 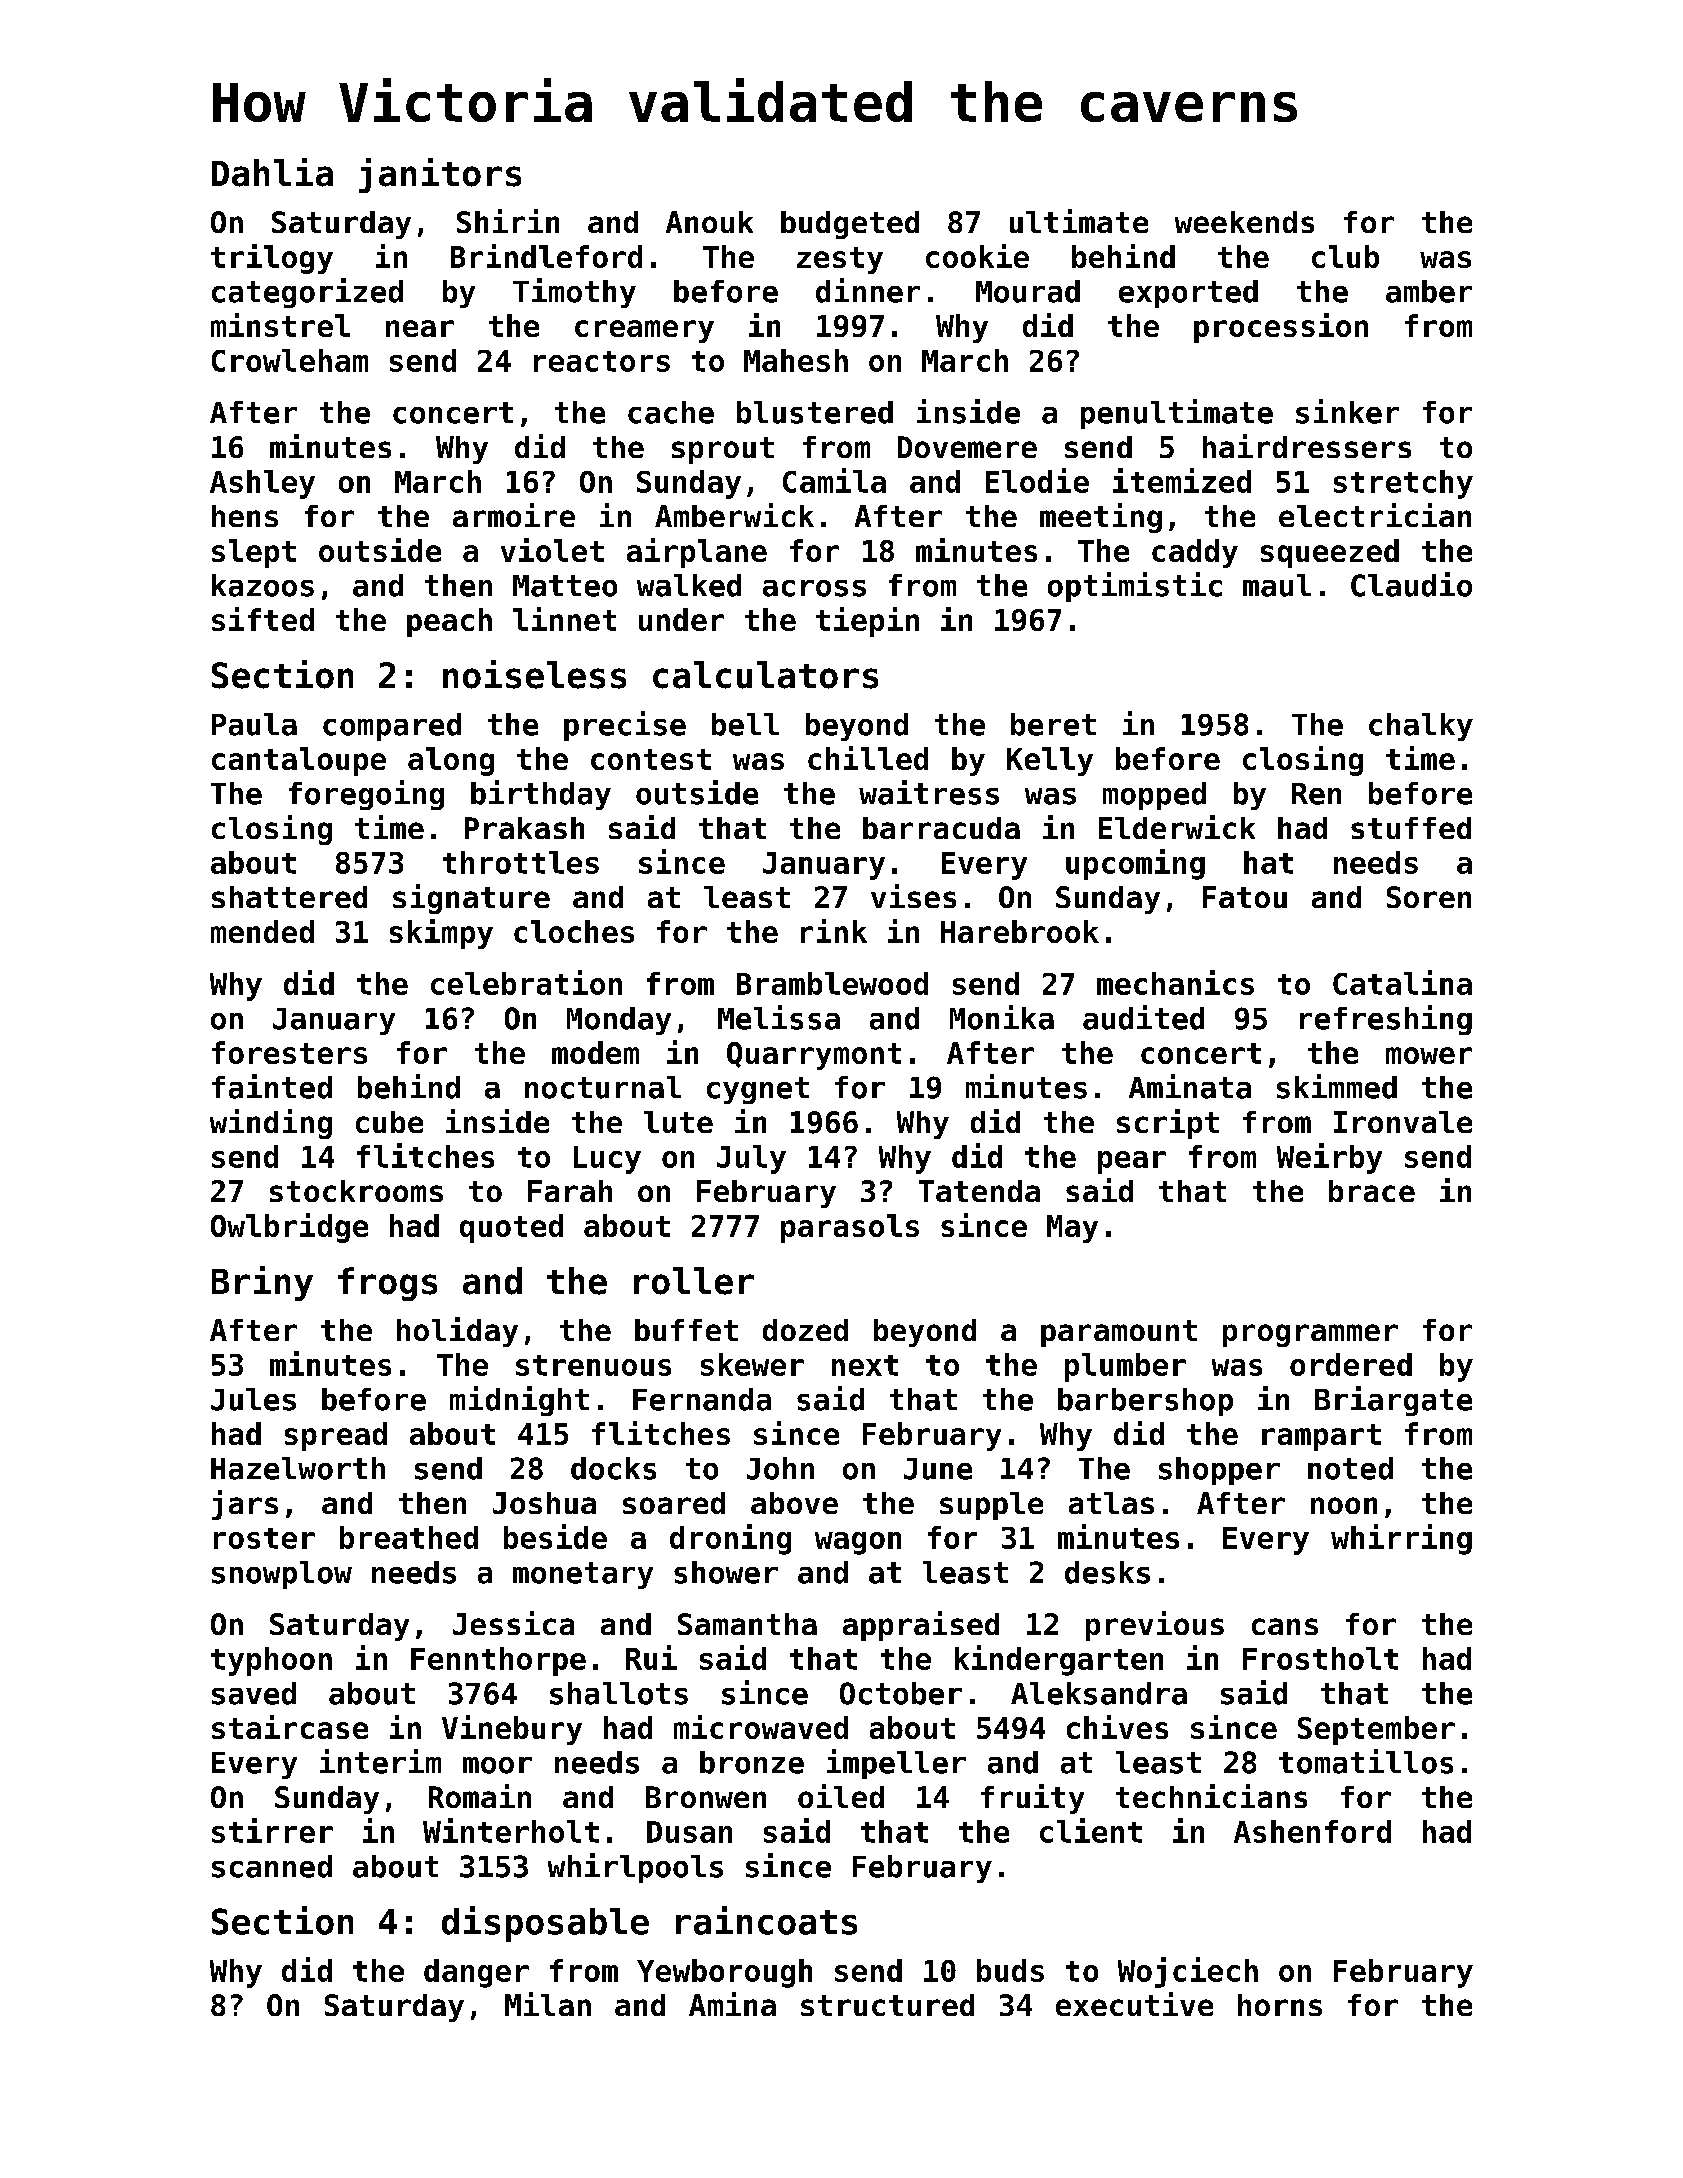 What do you see at coordinates (307, 293) in the screenshot?
I see `categorized` at bounding box center [307, 293].
